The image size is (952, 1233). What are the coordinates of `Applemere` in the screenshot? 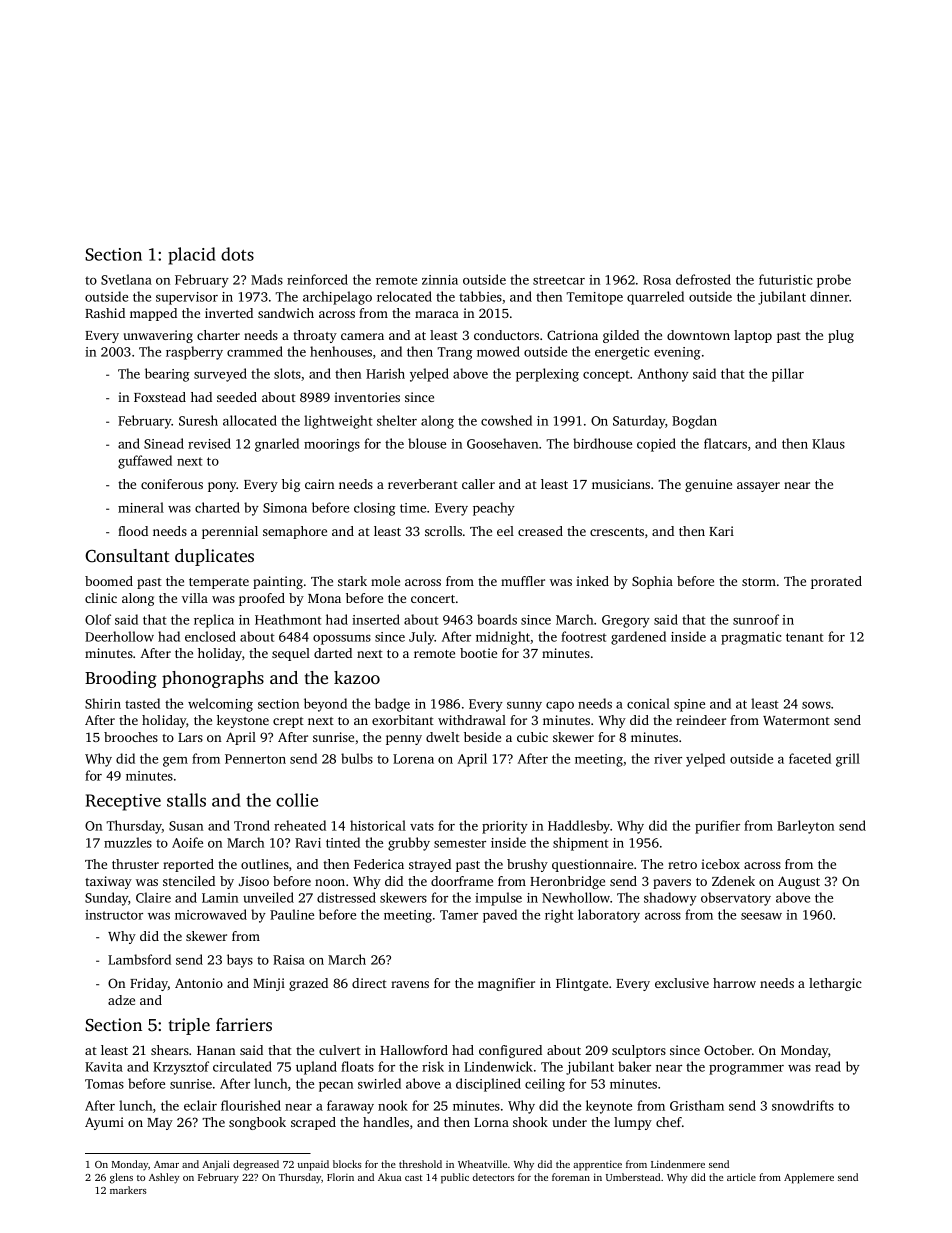 It's located at (809, 1178).
